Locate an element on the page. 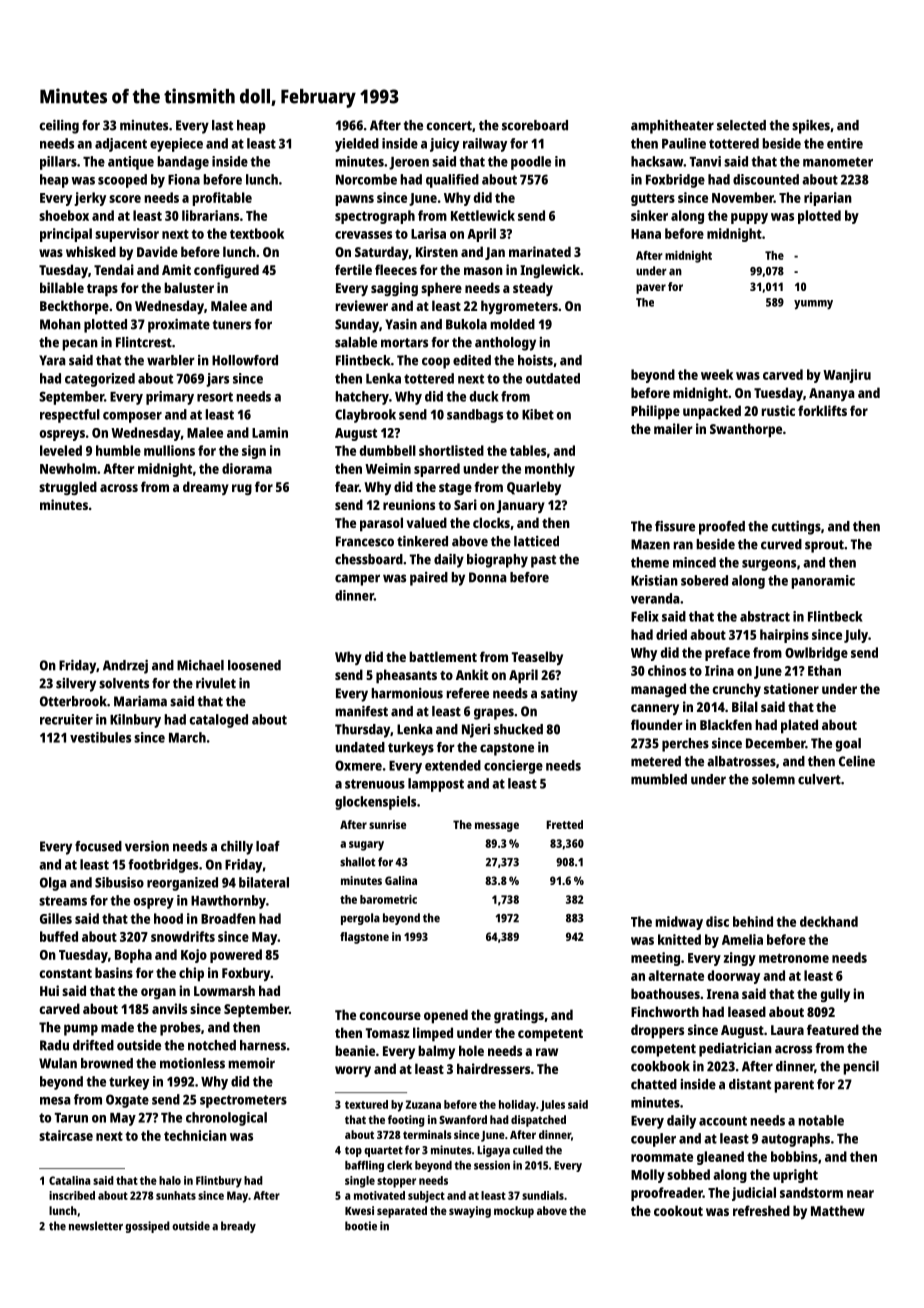  billable is located at coordinates (62, 287).
